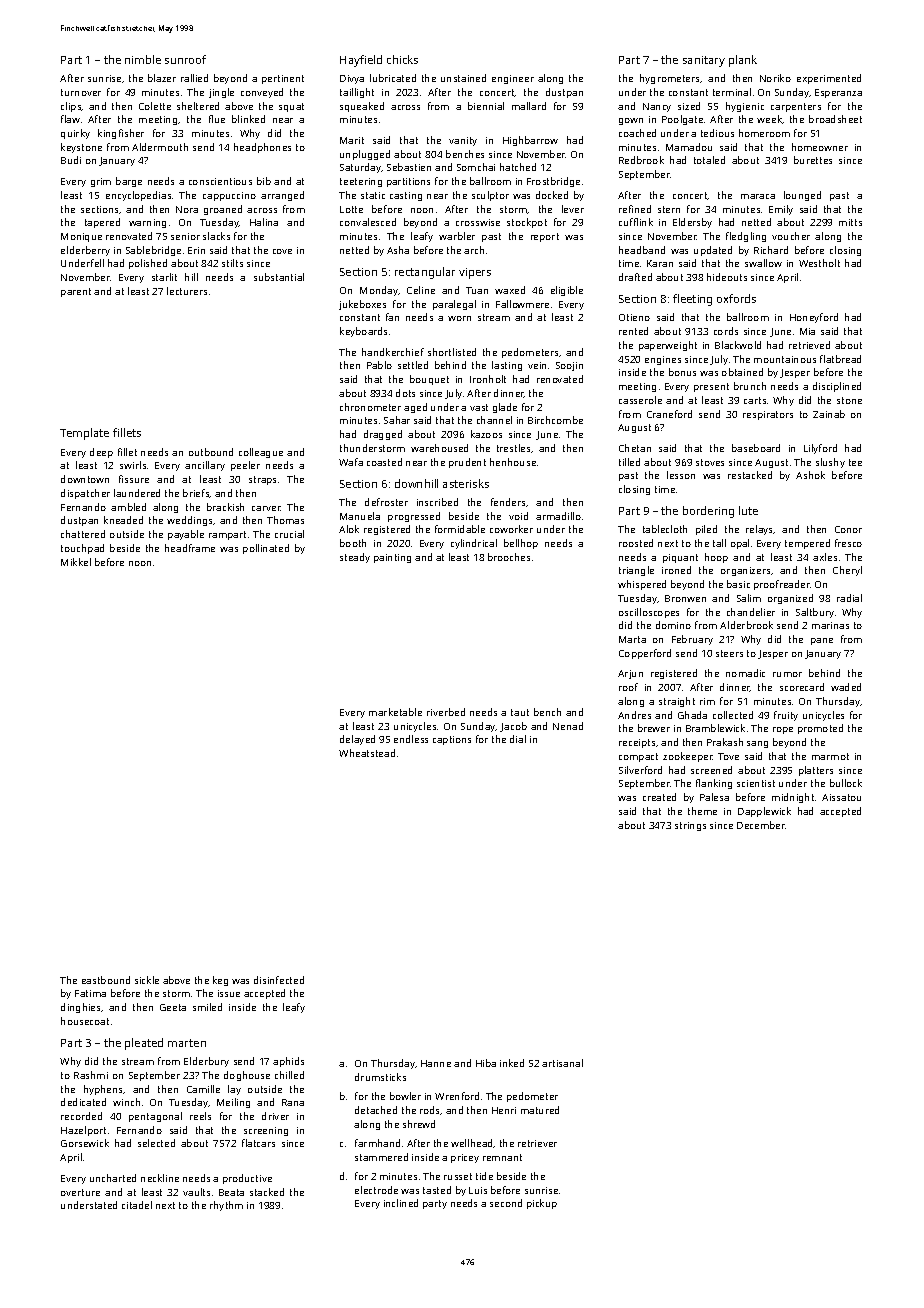 Image resolution: width=924 pixels, height=1308 pixels. I want to click on vast, so click(479, 407).
